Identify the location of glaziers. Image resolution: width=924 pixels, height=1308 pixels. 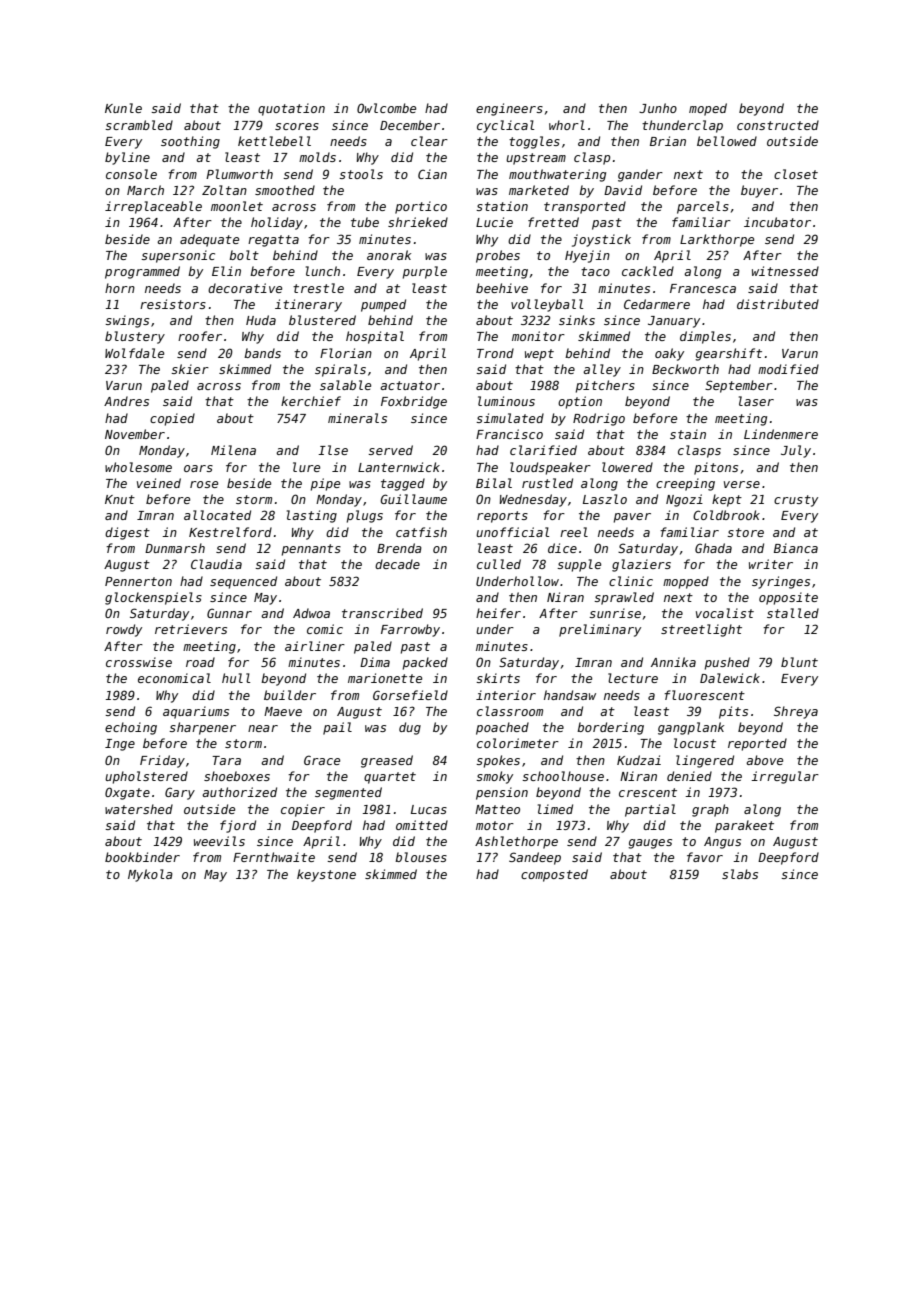
(641, 565).
